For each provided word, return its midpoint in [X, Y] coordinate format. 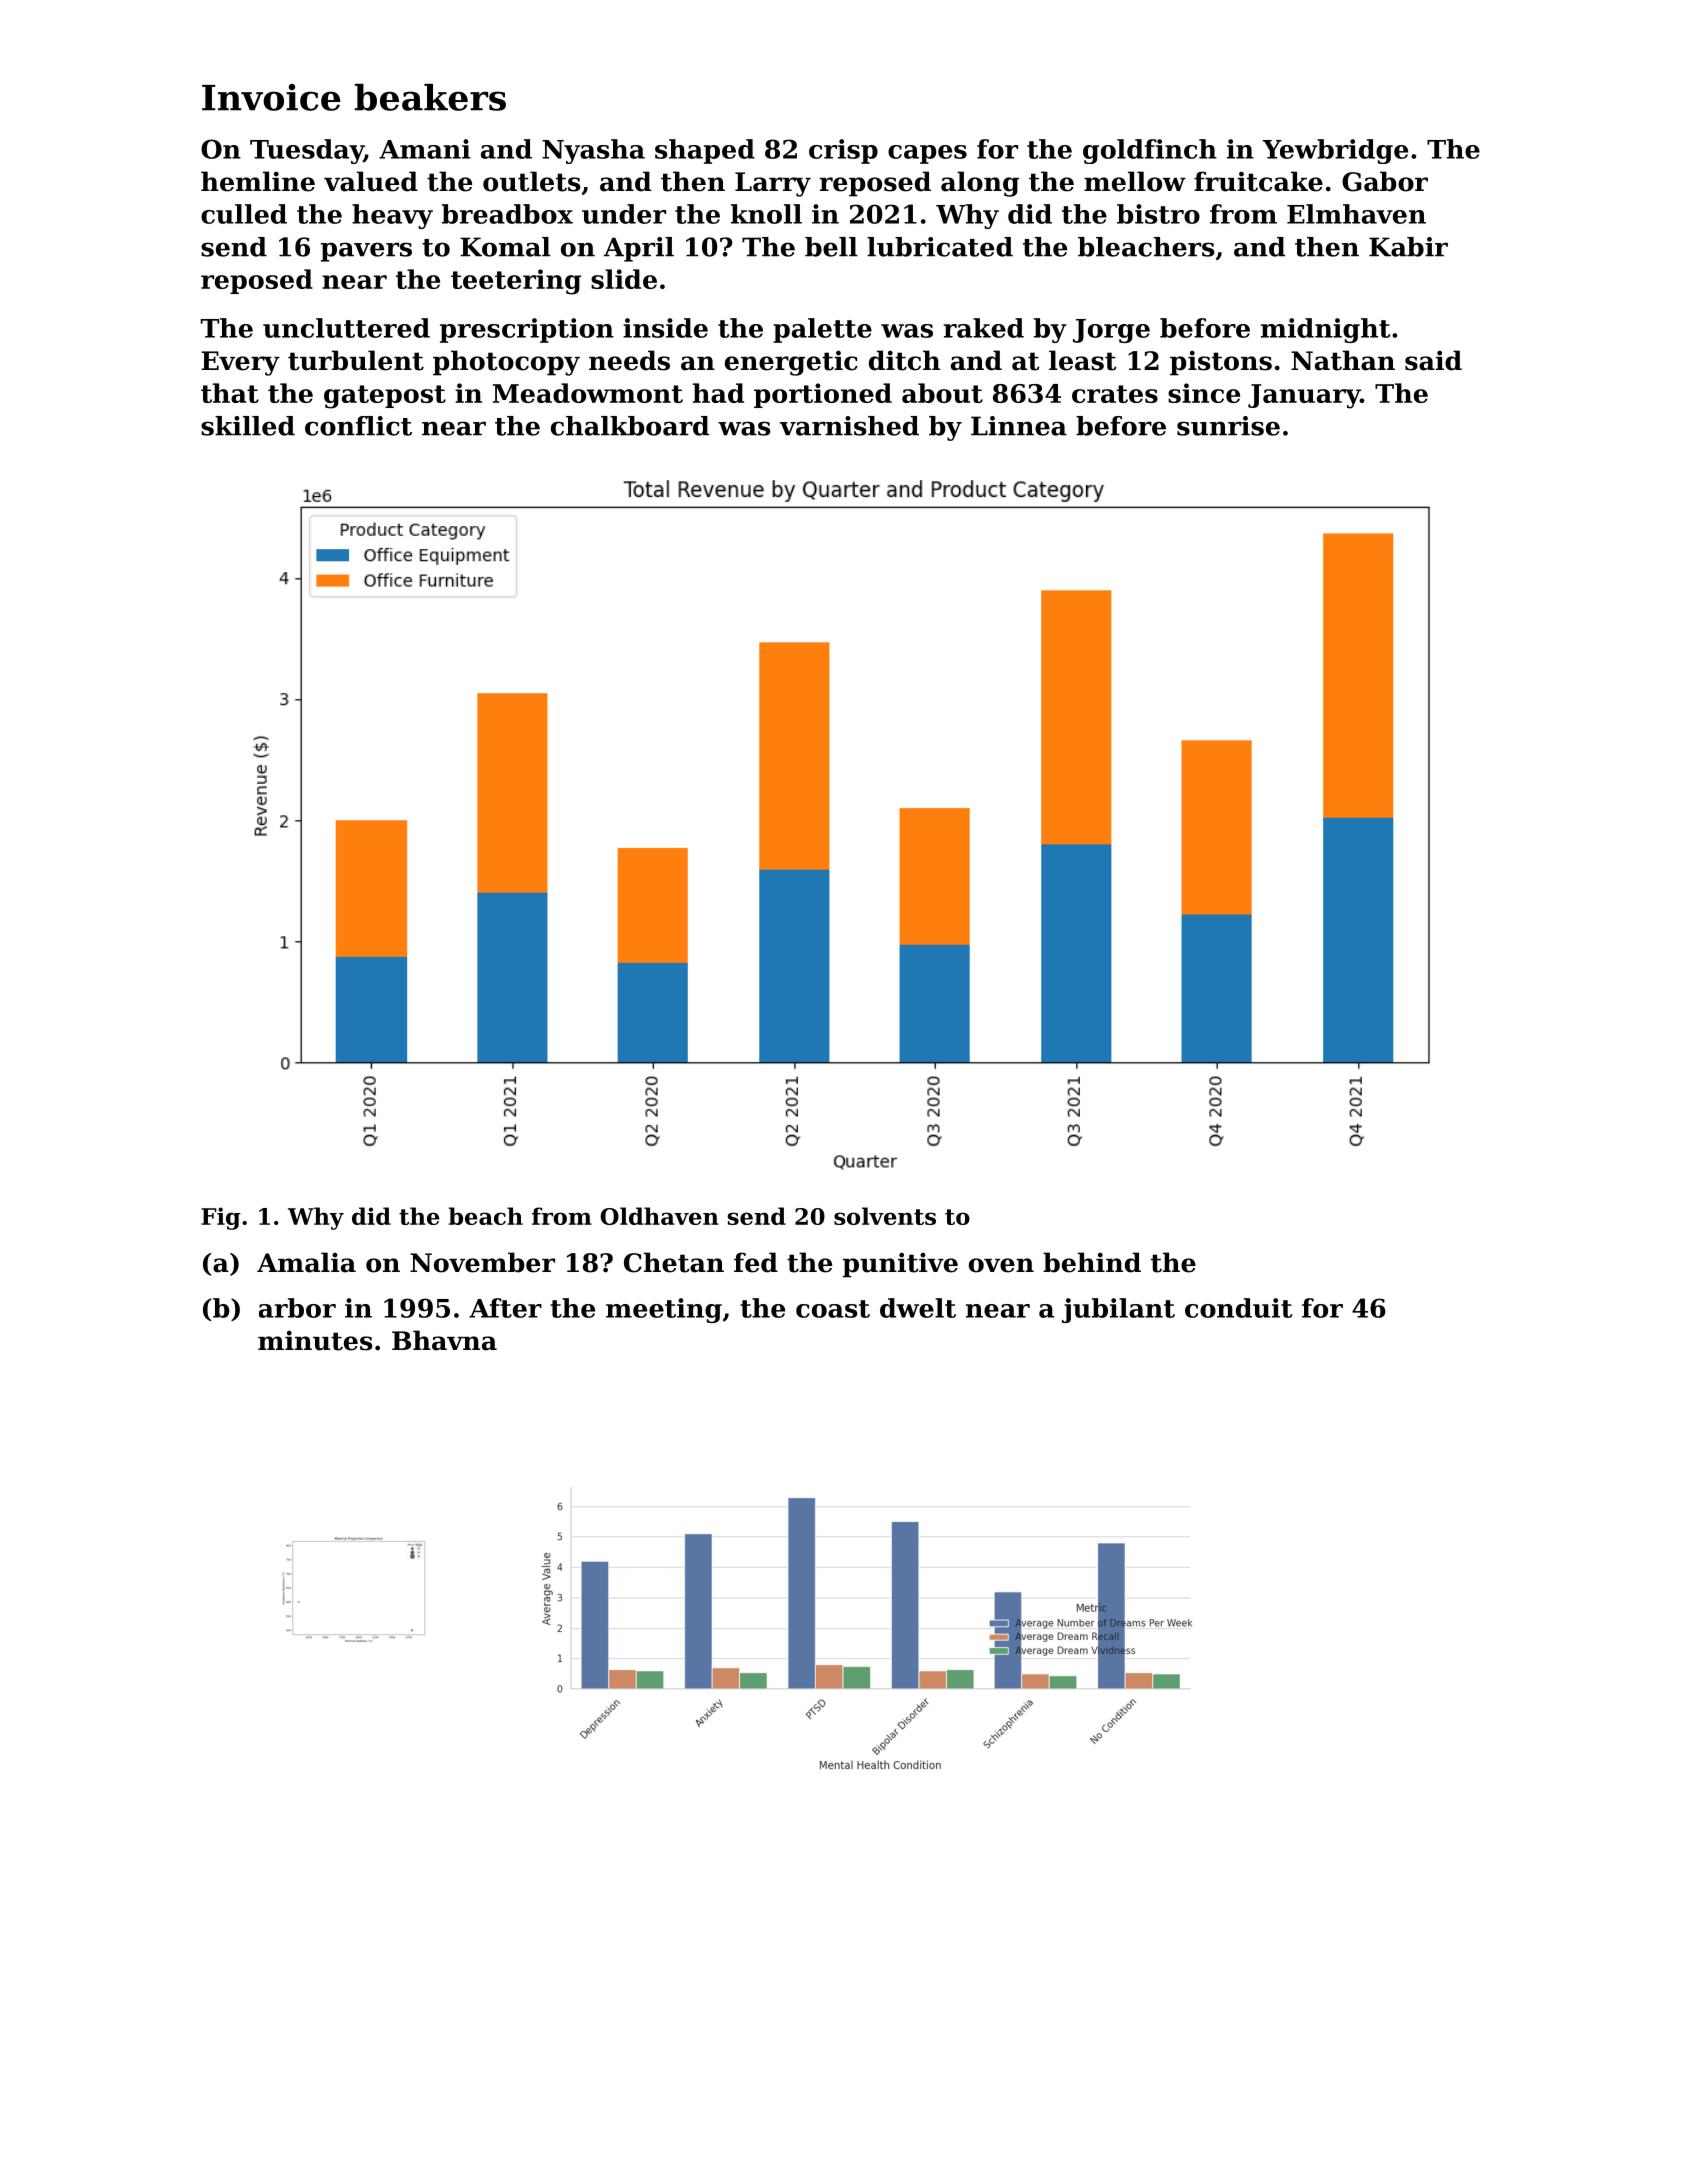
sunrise [1228, 426]
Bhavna [444, 1340]
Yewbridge [1335, 151]
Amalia [306, 1262]
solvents [885, 1216]
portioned [823, 395]
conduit [1238, 1308]
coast [833, 1309]
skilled [248, 426]
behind [1092, 1262]
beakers [430, 97]
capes [927, 154]
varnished [849, 426]
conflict [358, 426]
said [1433, 360]
